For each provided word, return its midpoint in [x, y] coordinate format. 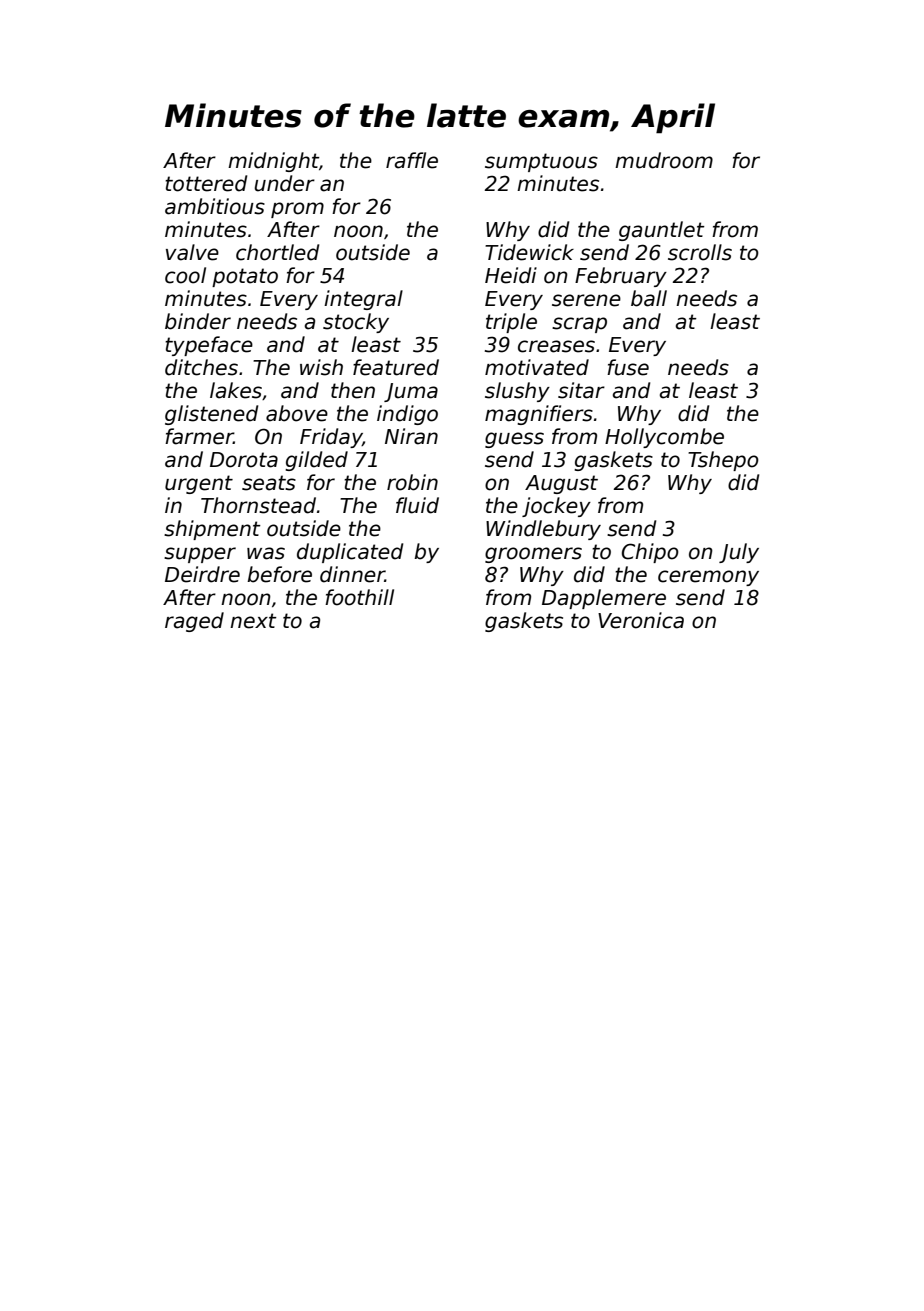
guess [514, 440]
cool [185, 275]
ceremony [708, 578]
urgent [199, 484]
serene [586, 300]
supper [200, 555]
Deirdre [202, 574]
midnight [273, 162]
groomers [533, 555]
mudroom [664, 160]
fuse [628, 367]
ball [649, 298]
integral [363, 300]
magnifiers [539, 415]
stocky [356, 323]
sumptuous [541, 162]
